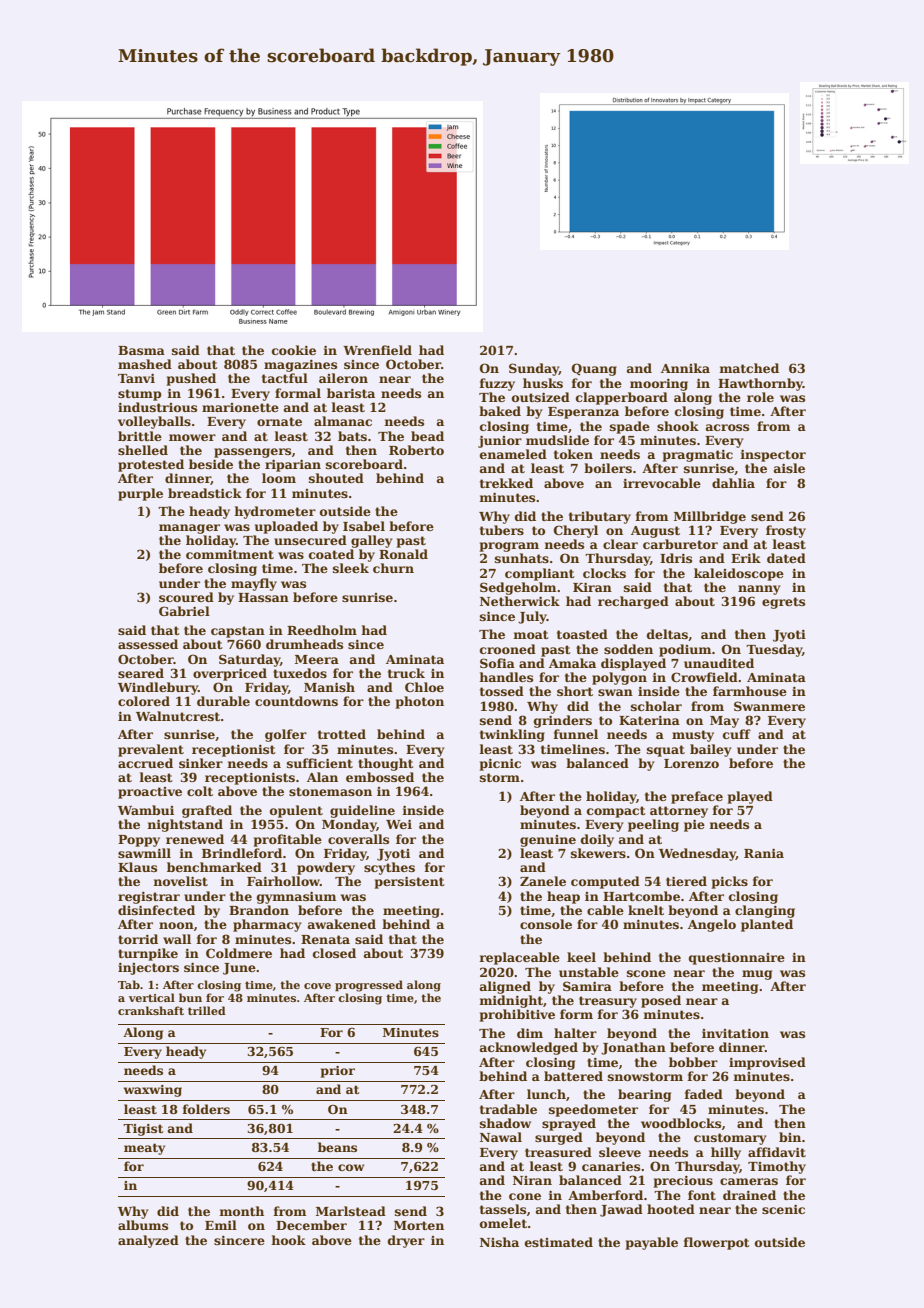 This image has height=1308, width=924. I want to click on midnight, so click(511, 1001).
